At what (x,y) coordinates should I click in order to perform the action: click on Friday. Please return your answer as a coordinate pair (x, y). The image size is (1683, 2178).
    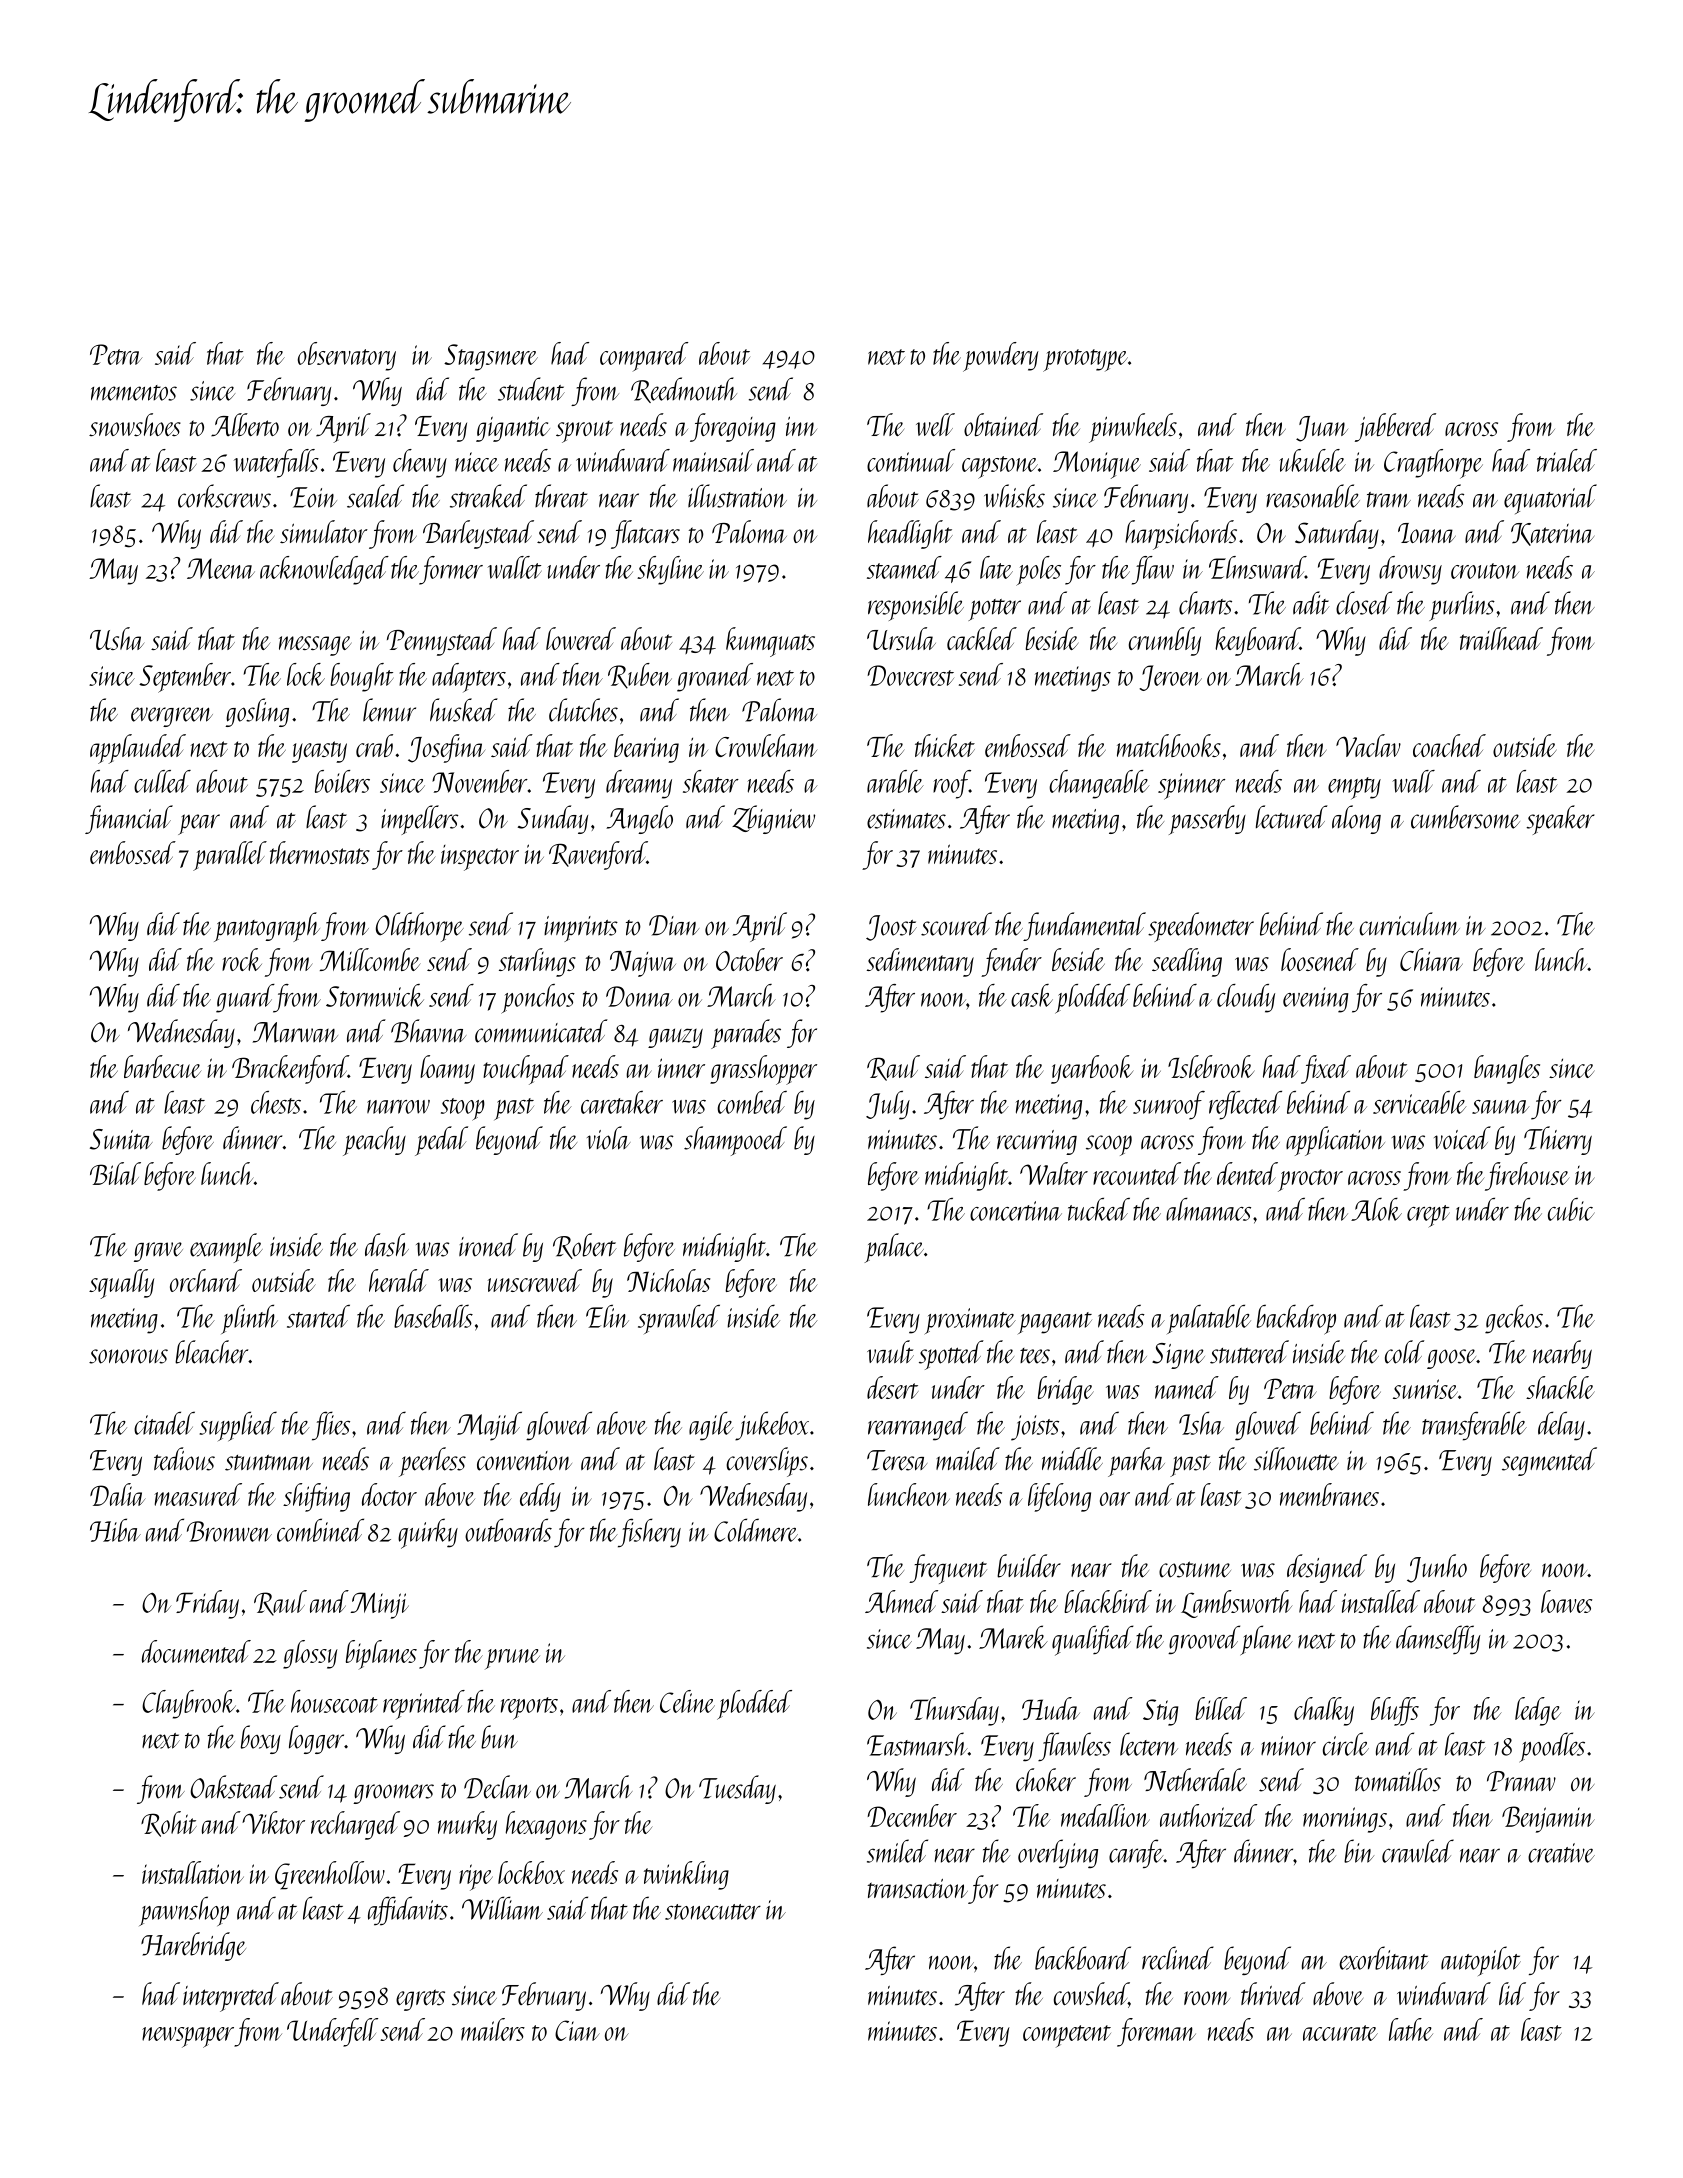
    Looking at the image, I should click on (207, 1604).
